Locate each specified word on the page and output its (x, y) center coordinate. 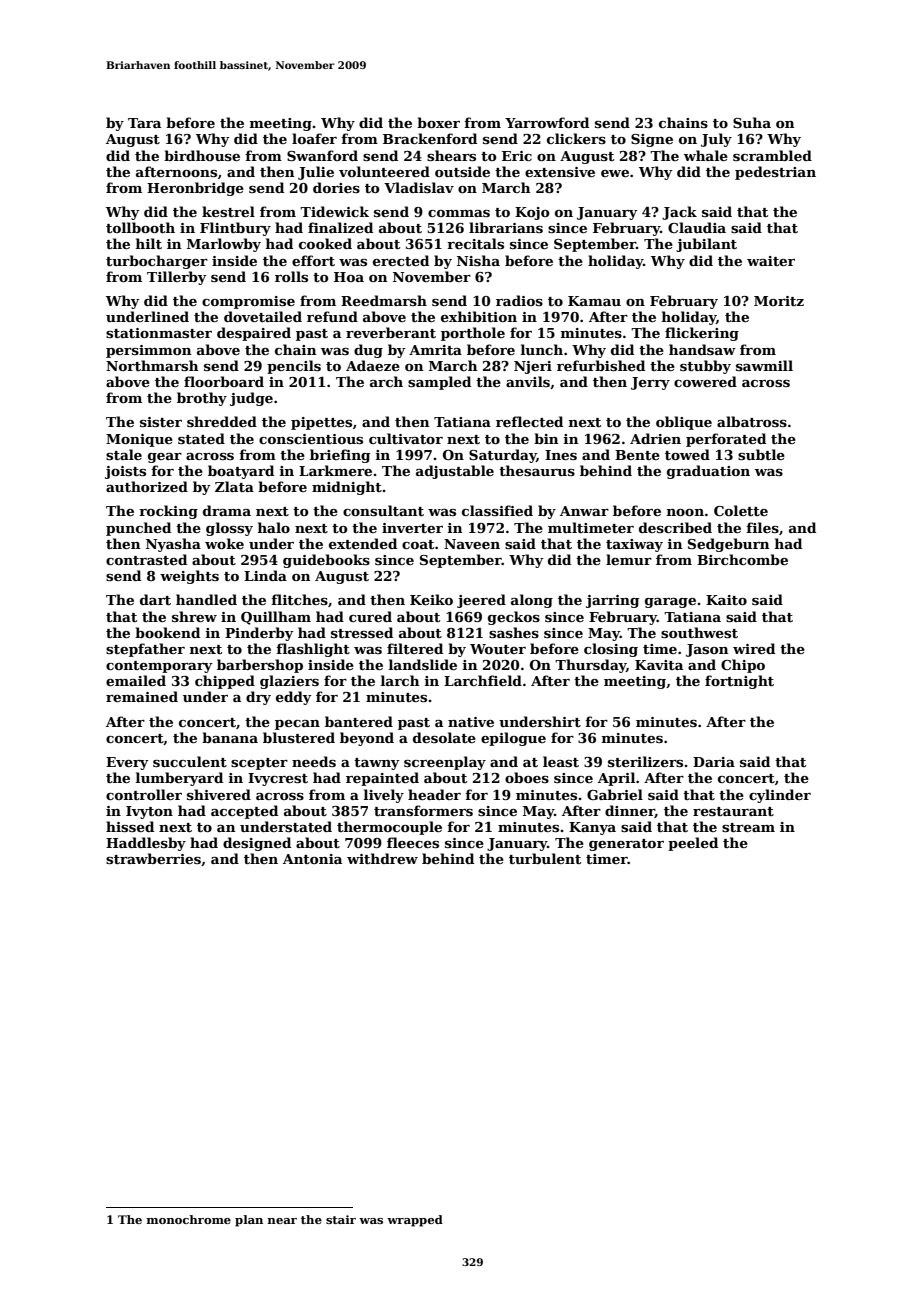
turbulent (545, 858)
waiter (771, 261)
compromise (248, 302)
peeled (693, 844)
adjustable (455, 472)
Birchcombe (742, 559)
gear (165, 458)
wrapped (415, 1221)
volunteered (384, 171)
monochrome (189, 1219)
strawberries (153, 858)
